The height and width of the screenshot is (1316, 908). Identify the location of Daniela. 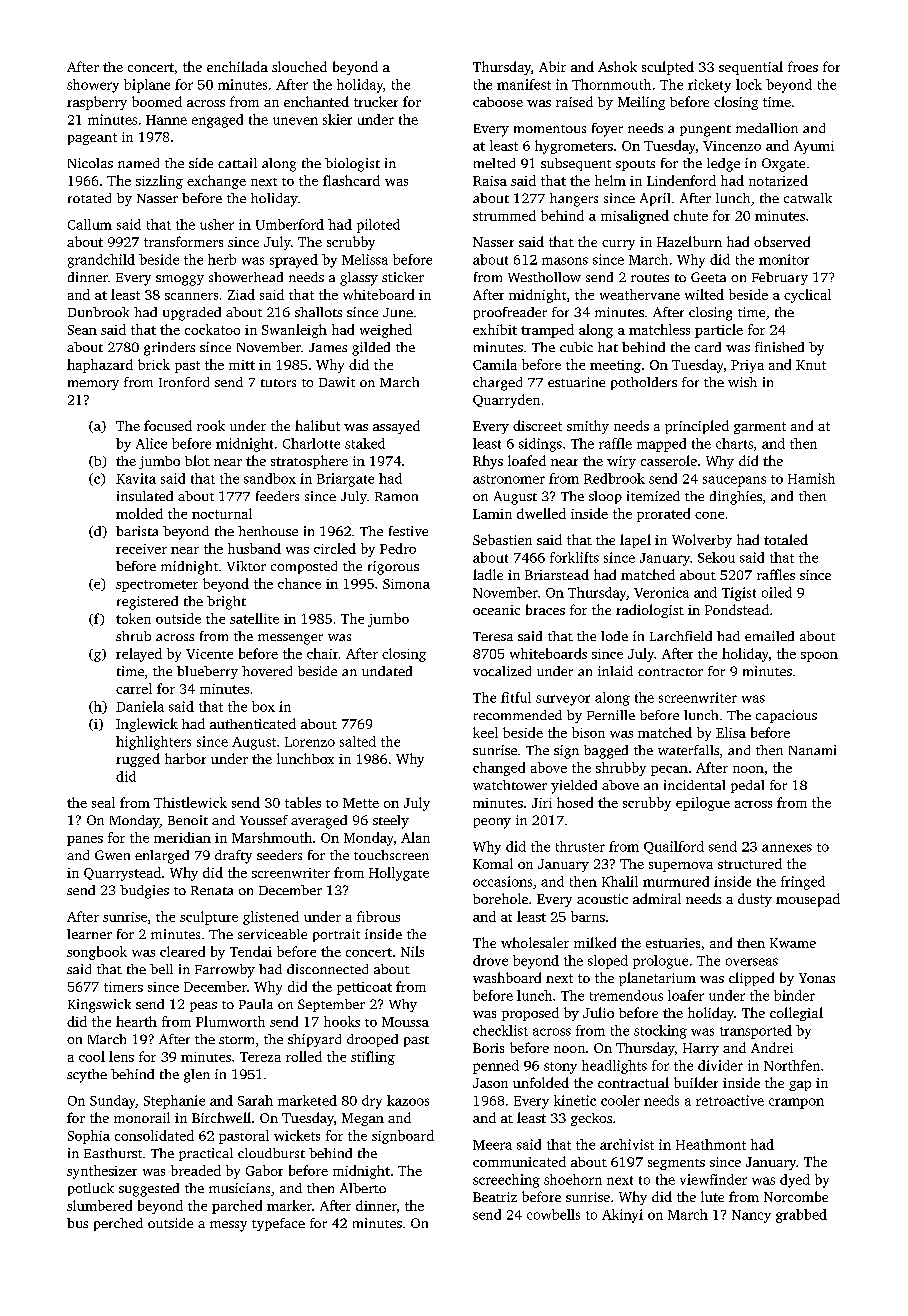
(140, 706).
